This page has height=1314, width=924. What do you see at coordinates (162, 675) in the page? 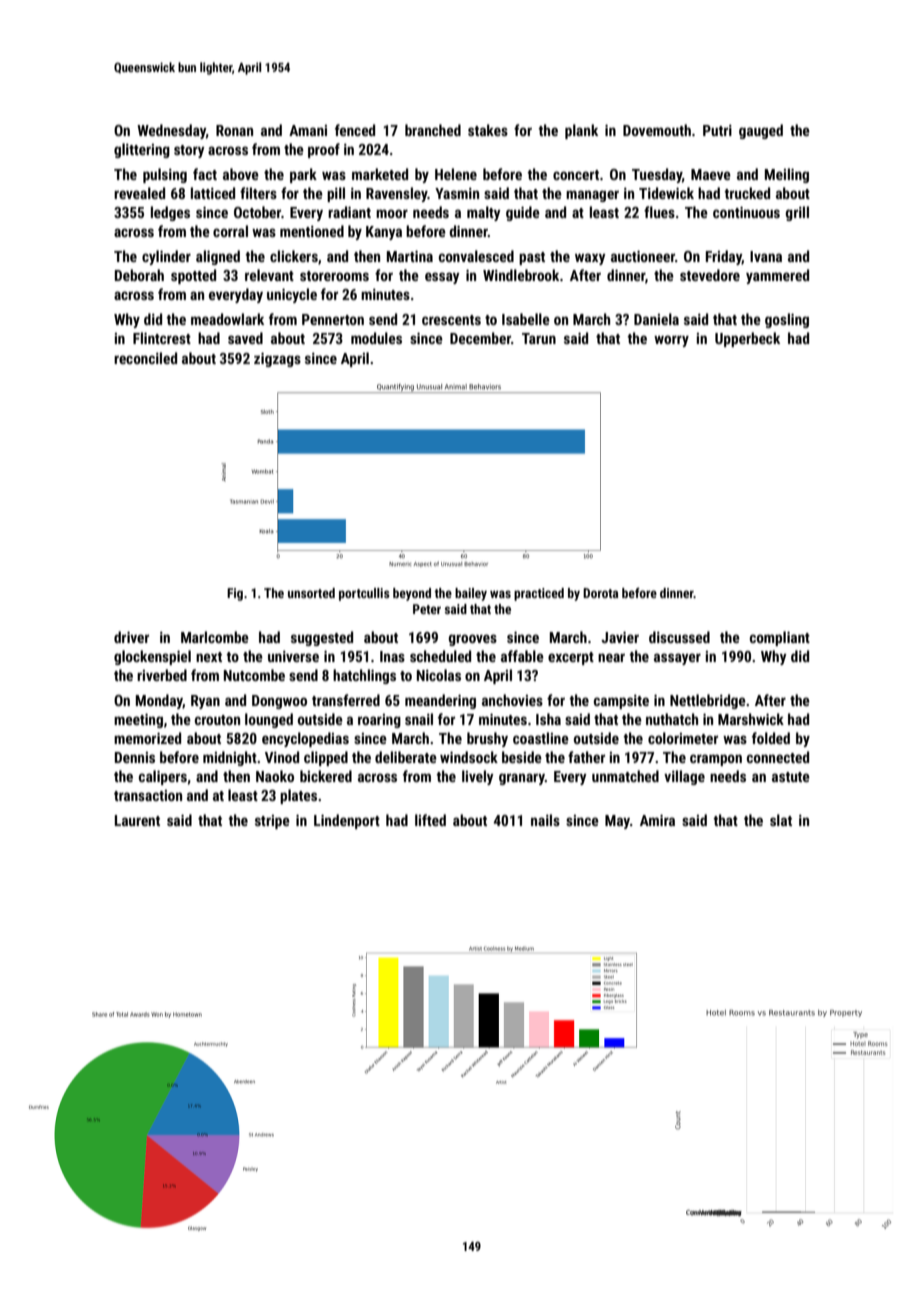
I see `riverbed` at bounding box center [162, 675].
